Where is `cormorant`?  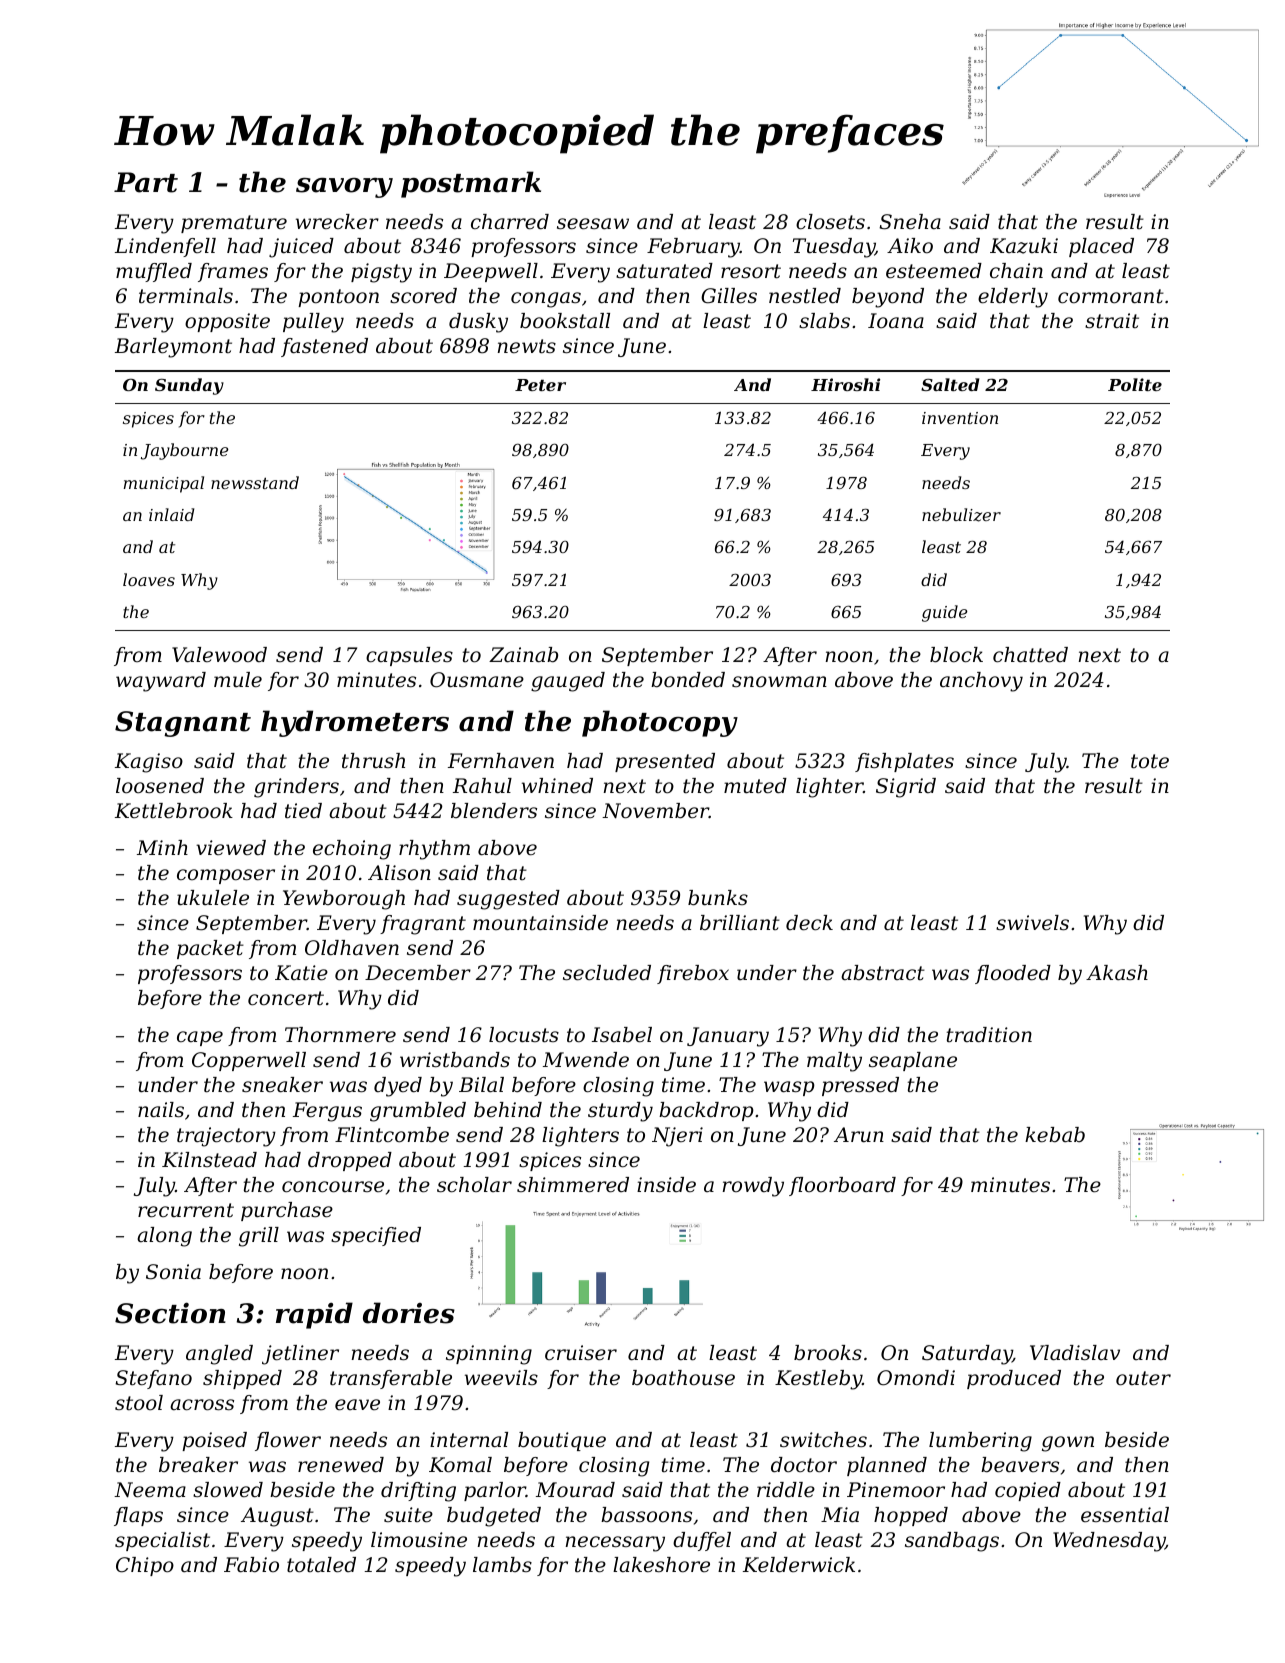
cormorant is located at coordinates (1111, 296).
